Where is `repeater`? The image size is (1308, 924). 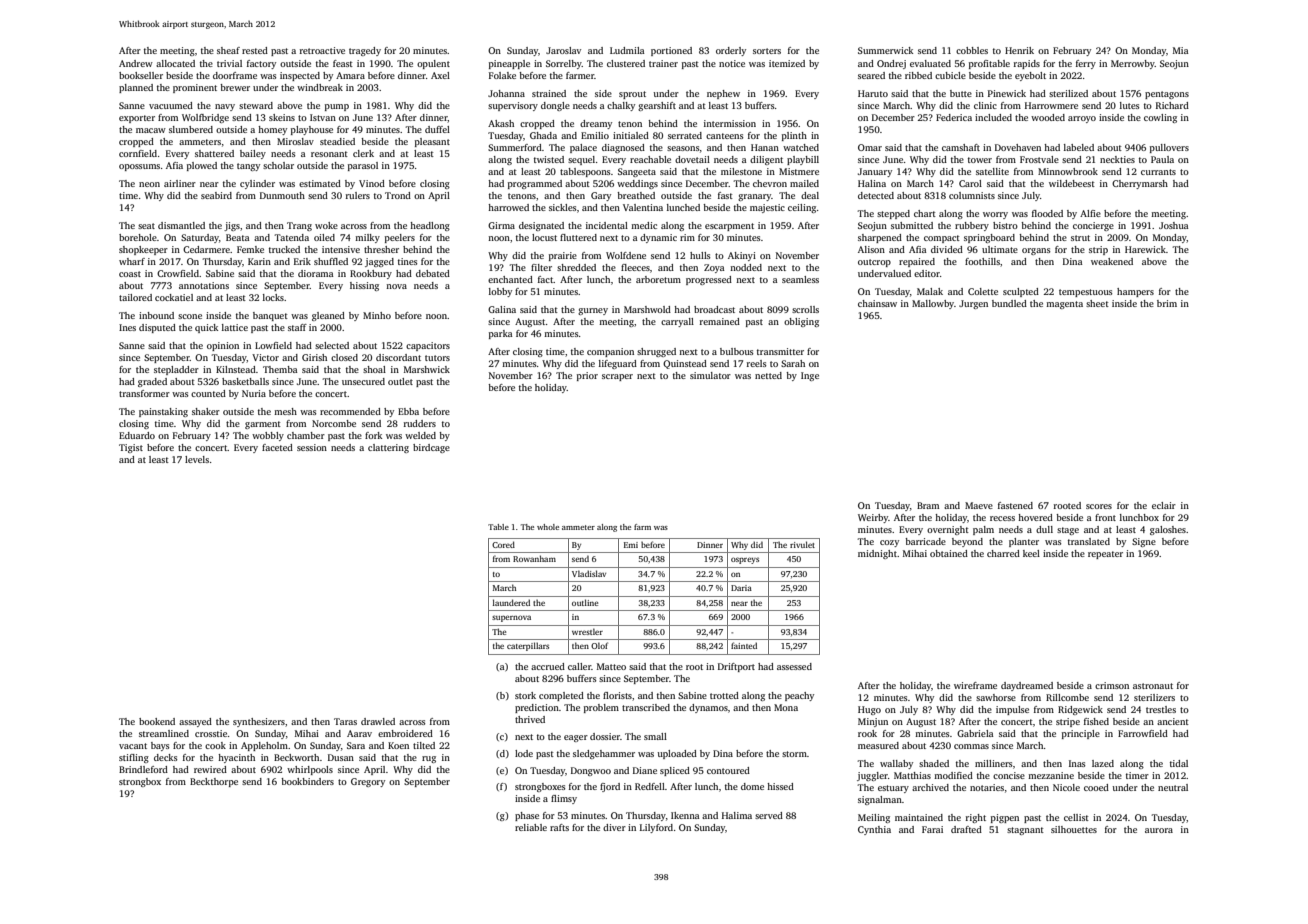
repeater is located at coordinates (1105, 555).
